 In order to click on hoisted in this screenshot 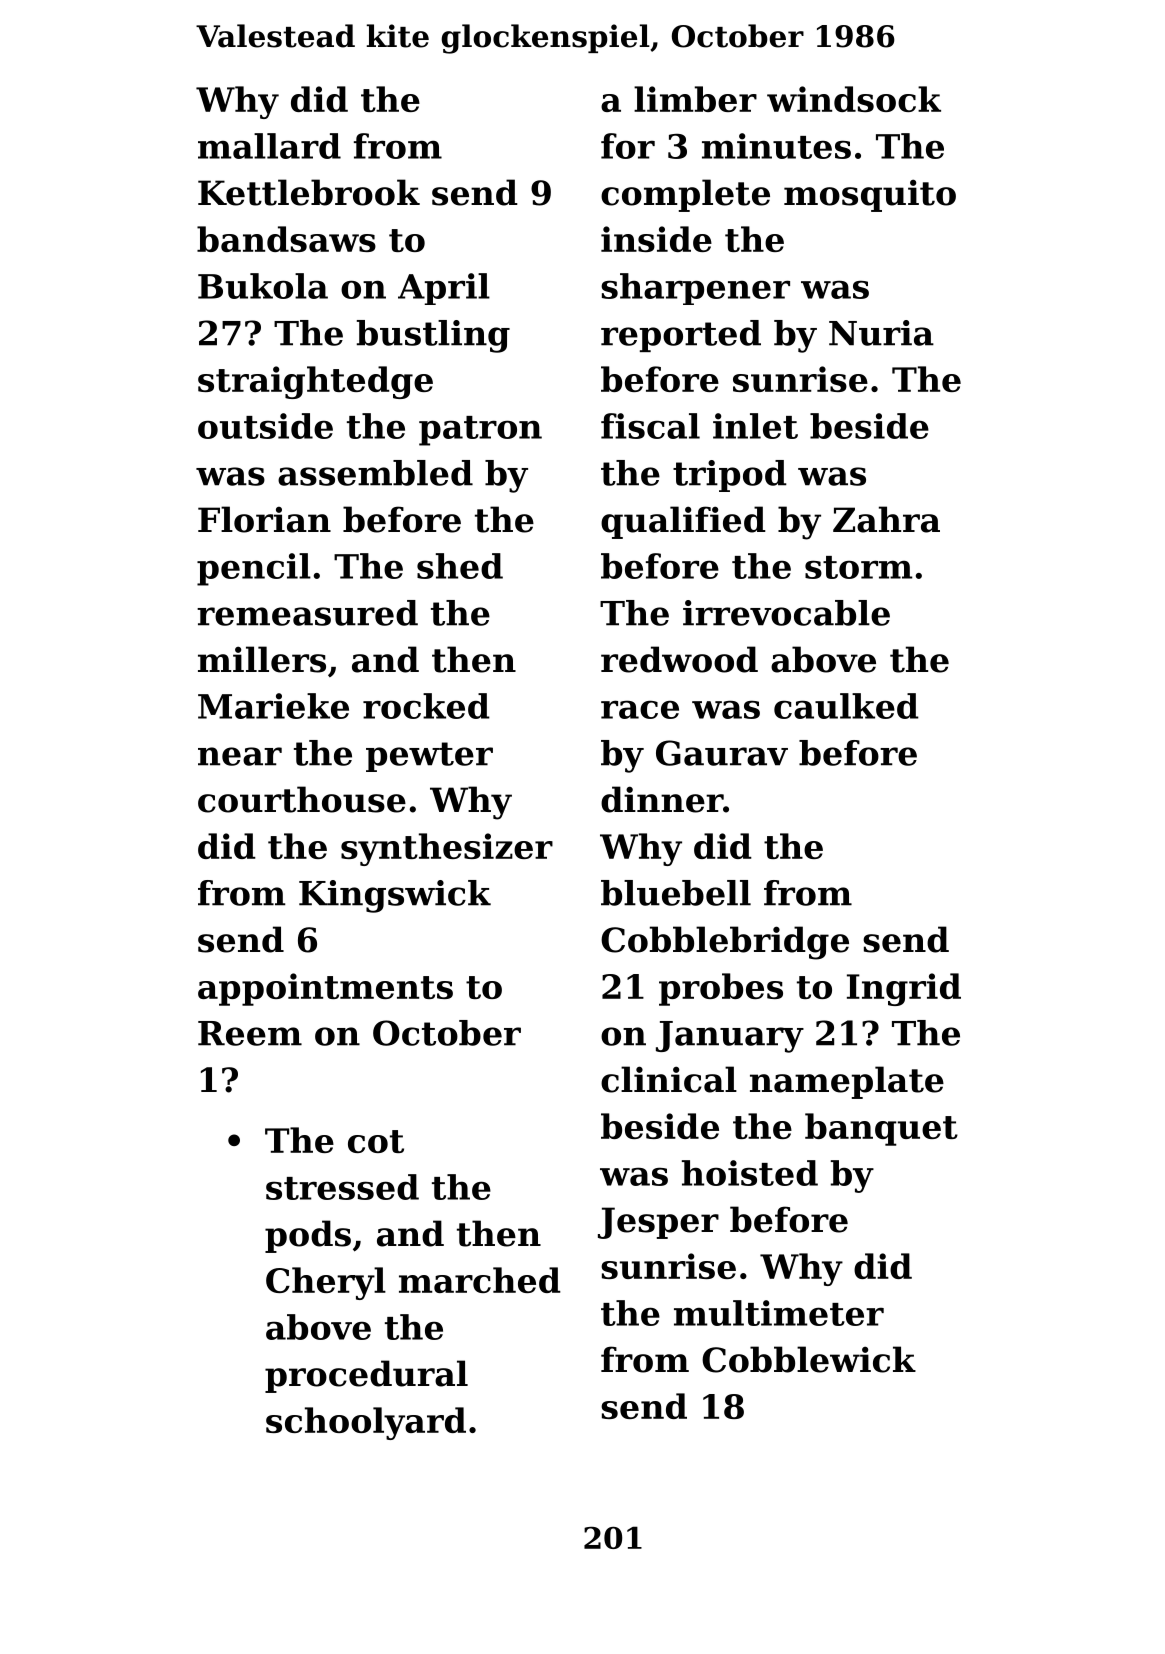, I will do `click(750, 1173)`.
